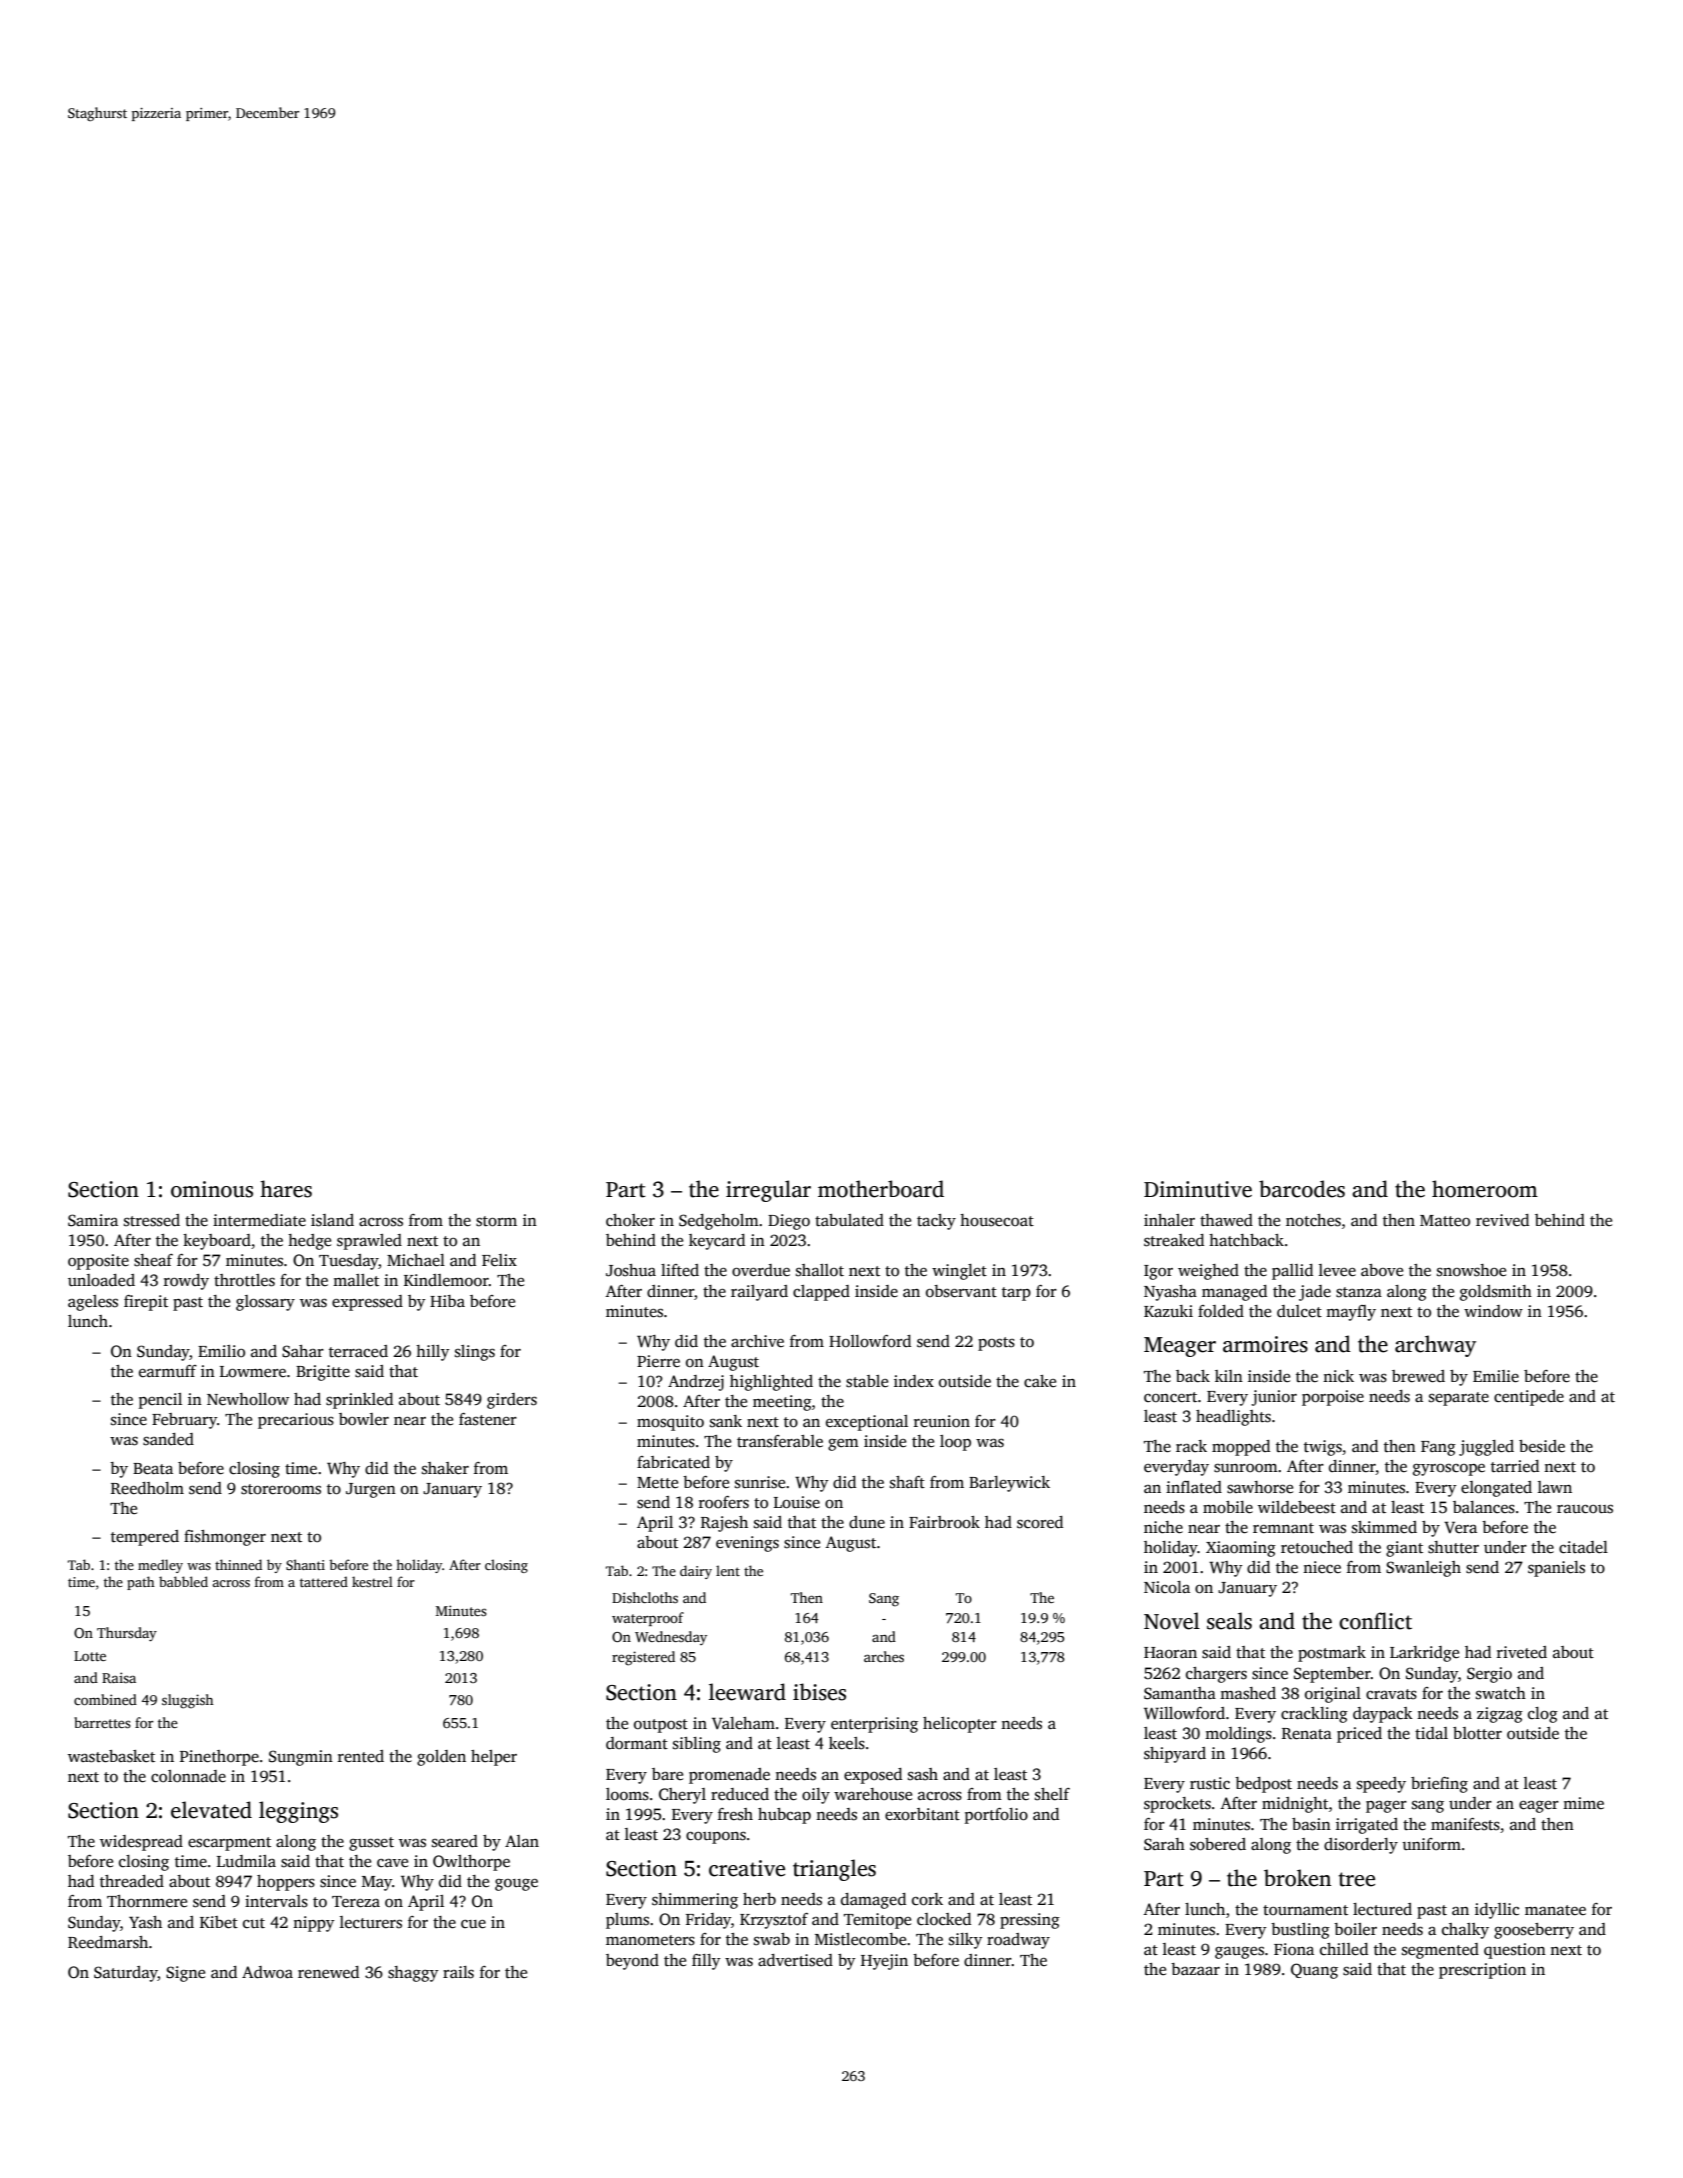 The height and width of the screenshot is (2178, 1683). What do you see at coordinates (1040, 1381) in the screenshot?
I see `cake` at bounding box center [1040, 1381].
